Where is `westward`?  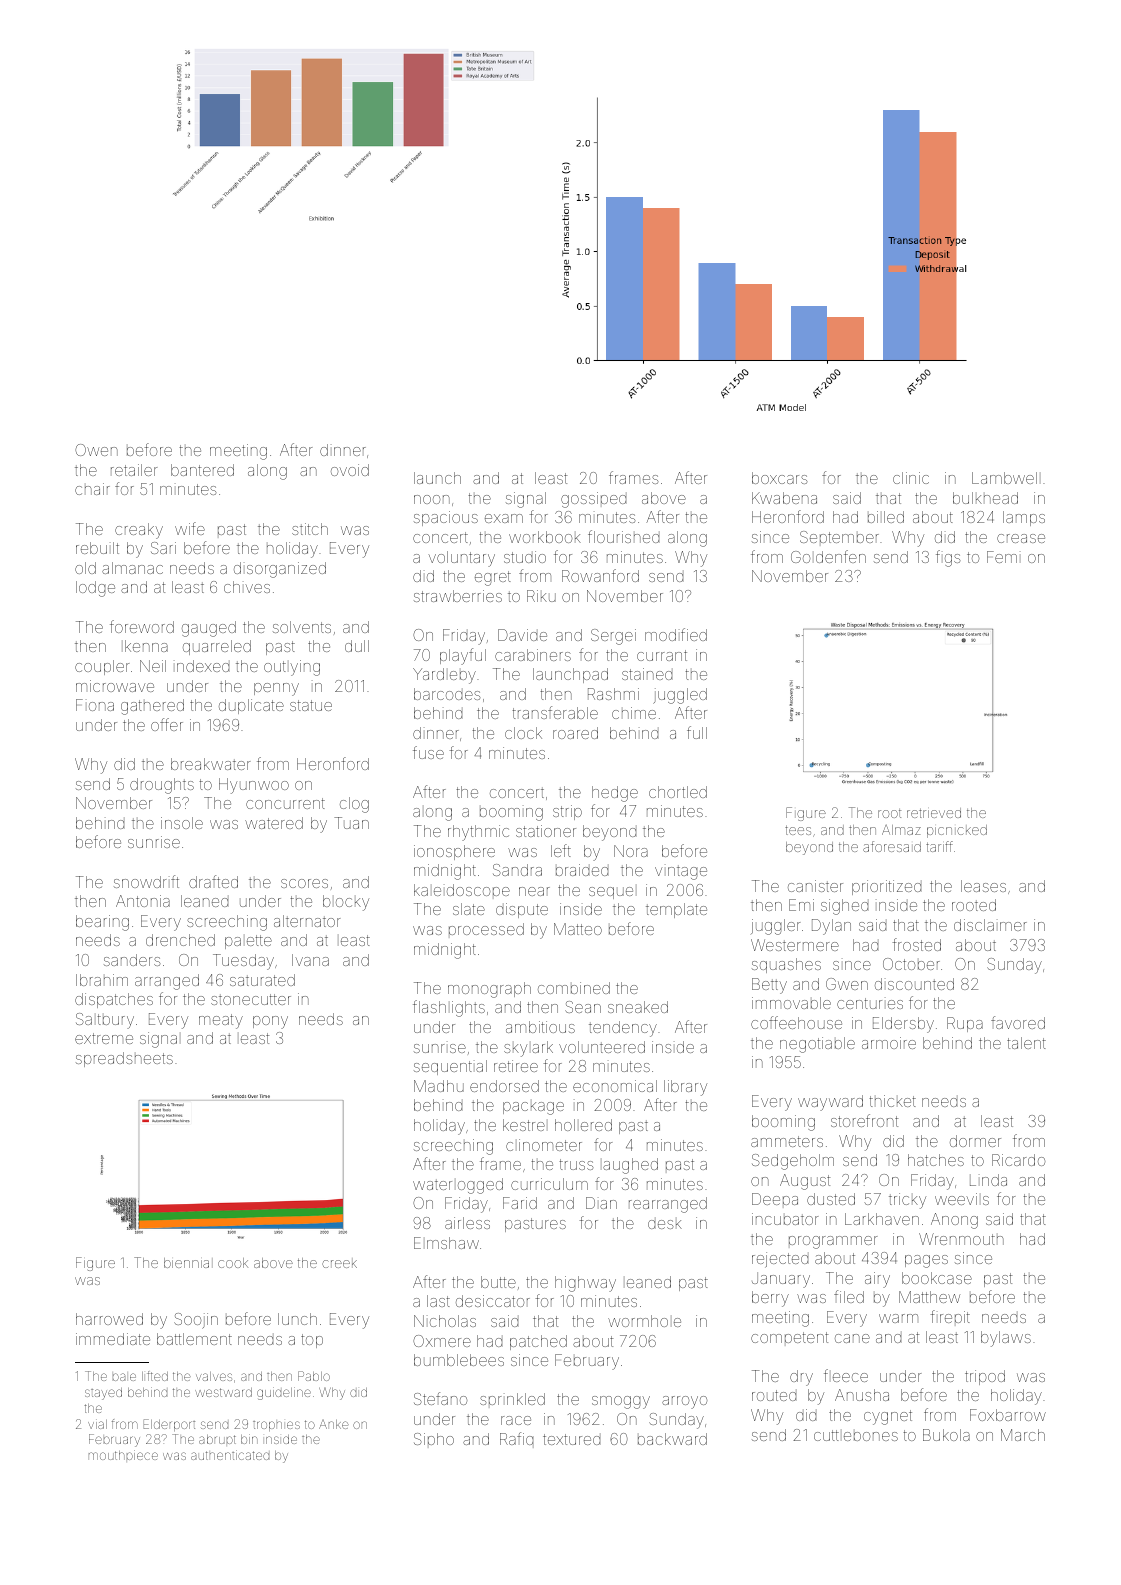
westward is located at coordinates (223, 1392).
